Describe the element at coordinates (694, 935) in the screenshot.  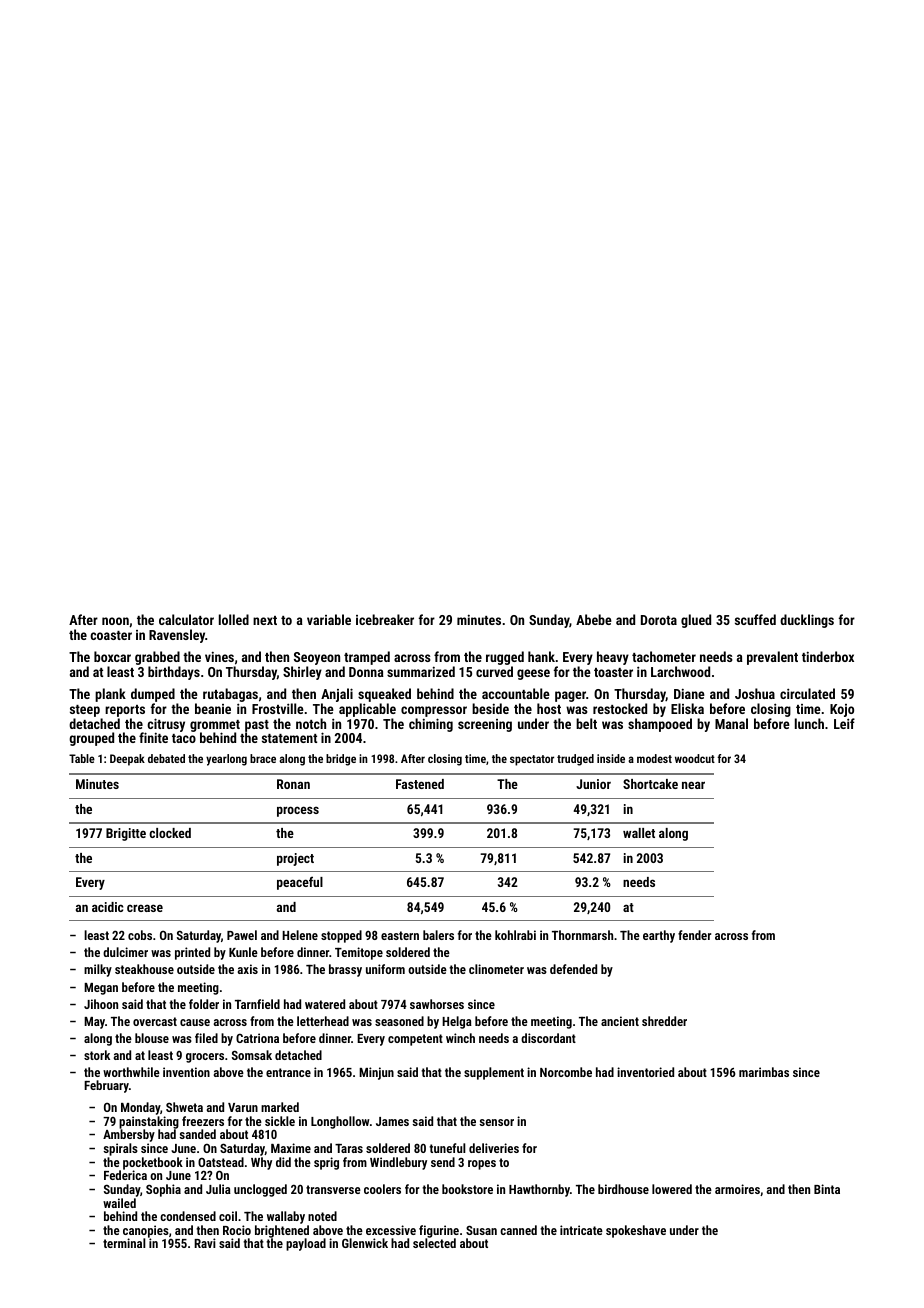
I see `fender` at that location.
